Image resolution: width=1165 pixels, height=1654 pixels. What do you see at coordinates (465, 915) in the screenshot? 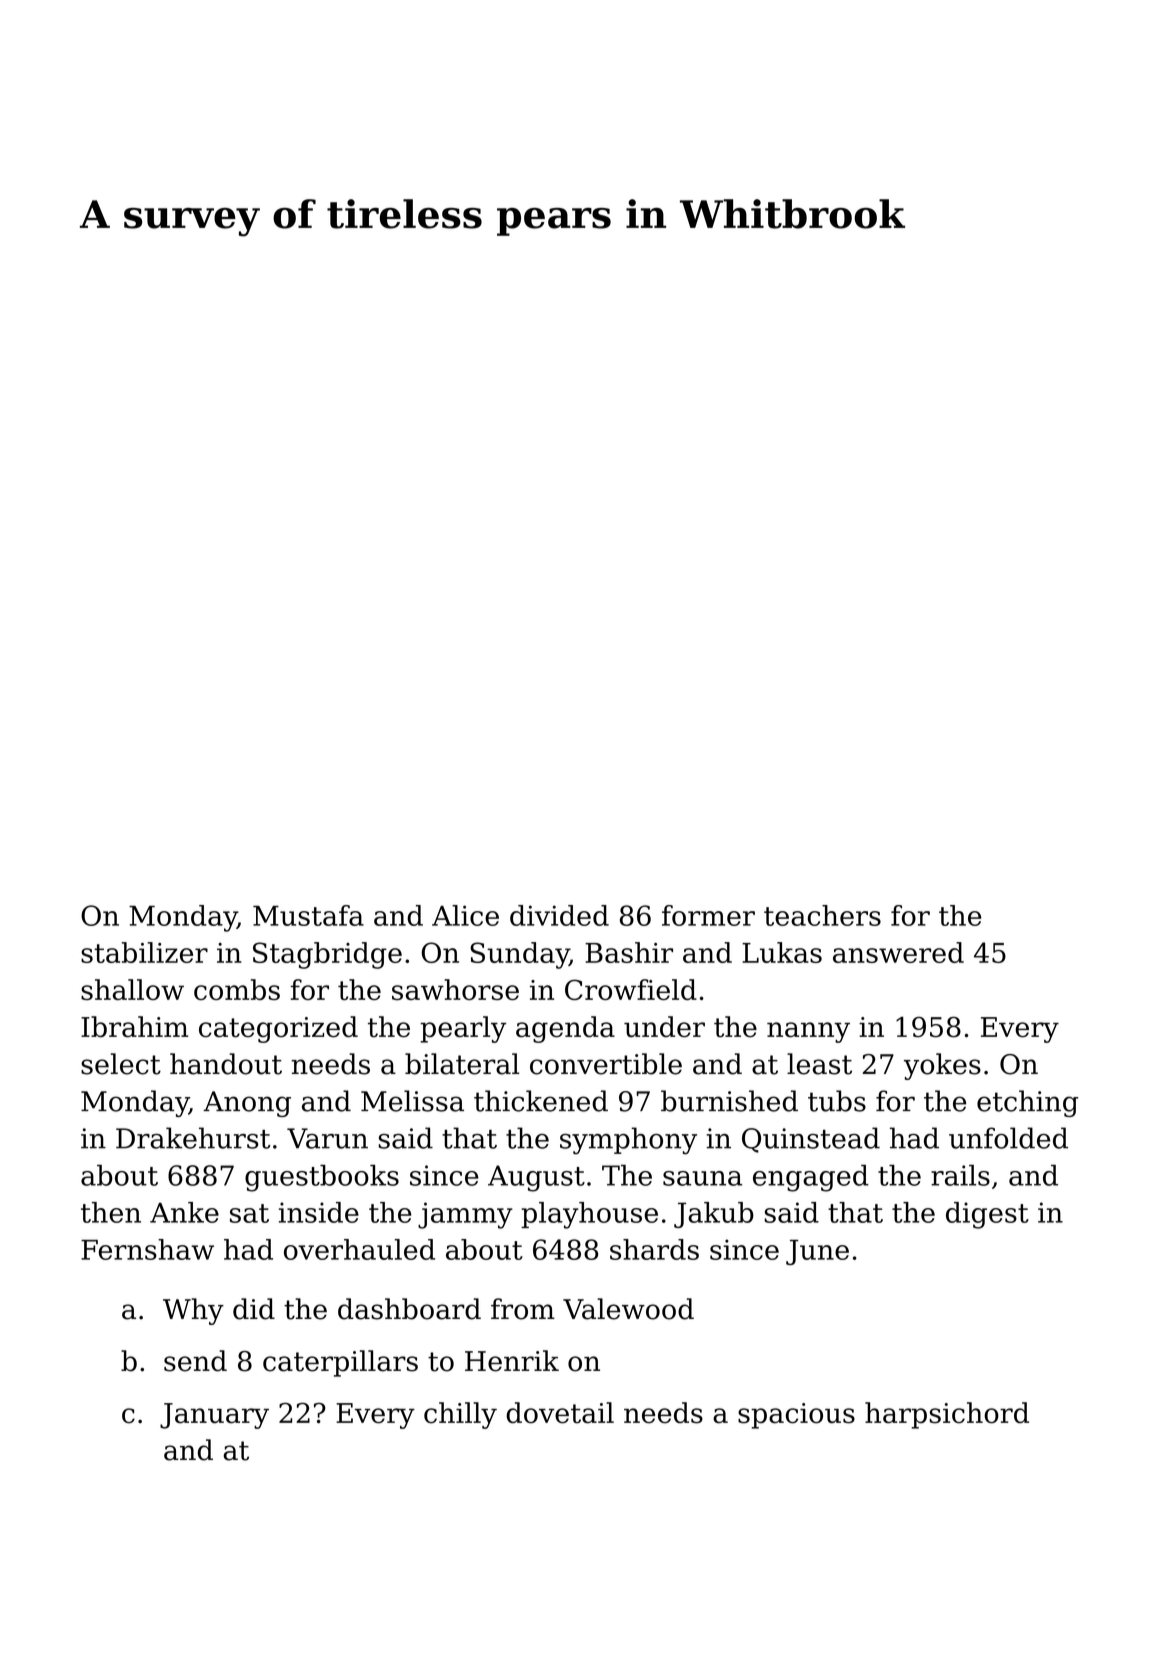
I see `Alice` at bounding box center [465, 915].
